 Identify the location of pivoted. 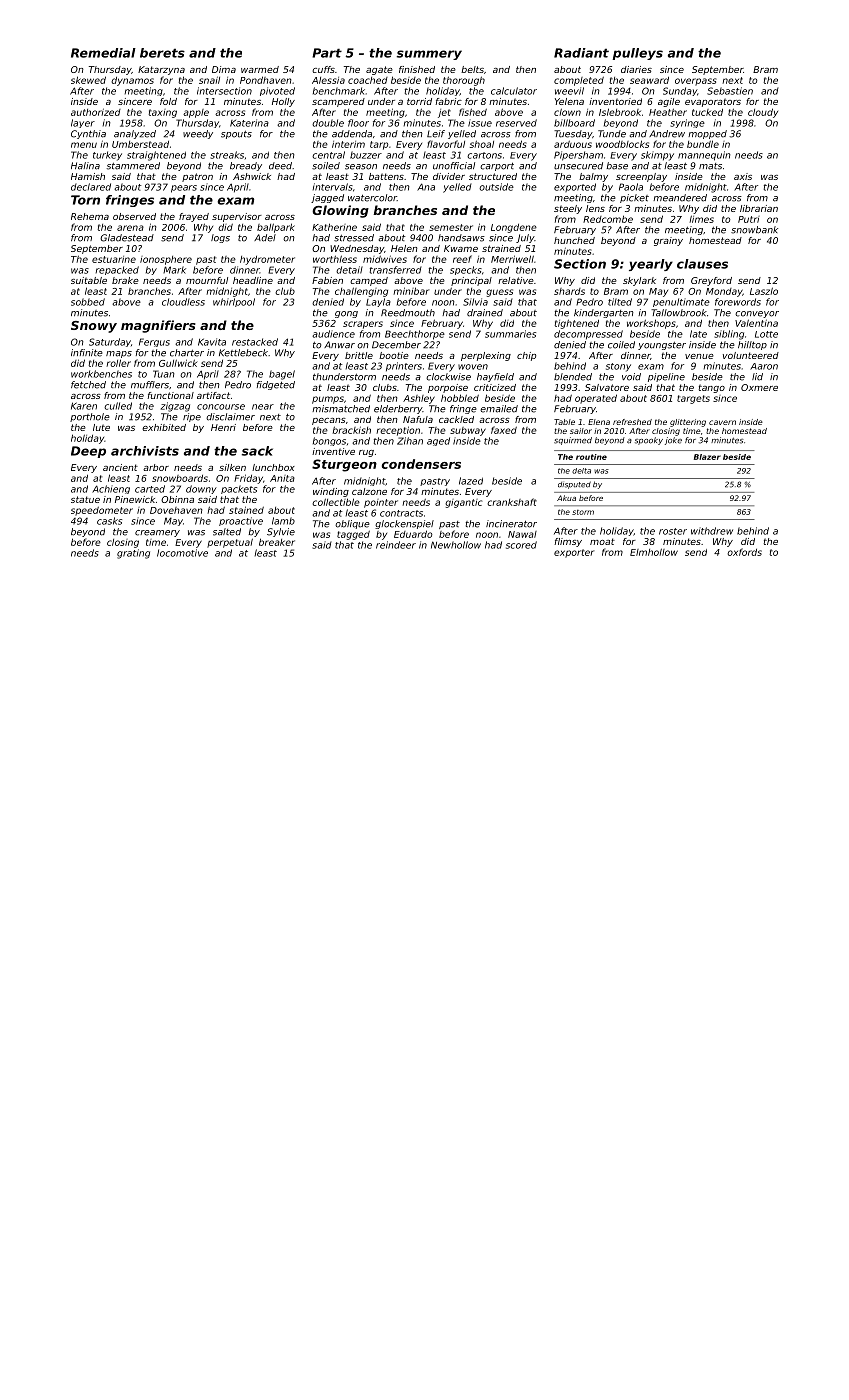
(277, 91).
